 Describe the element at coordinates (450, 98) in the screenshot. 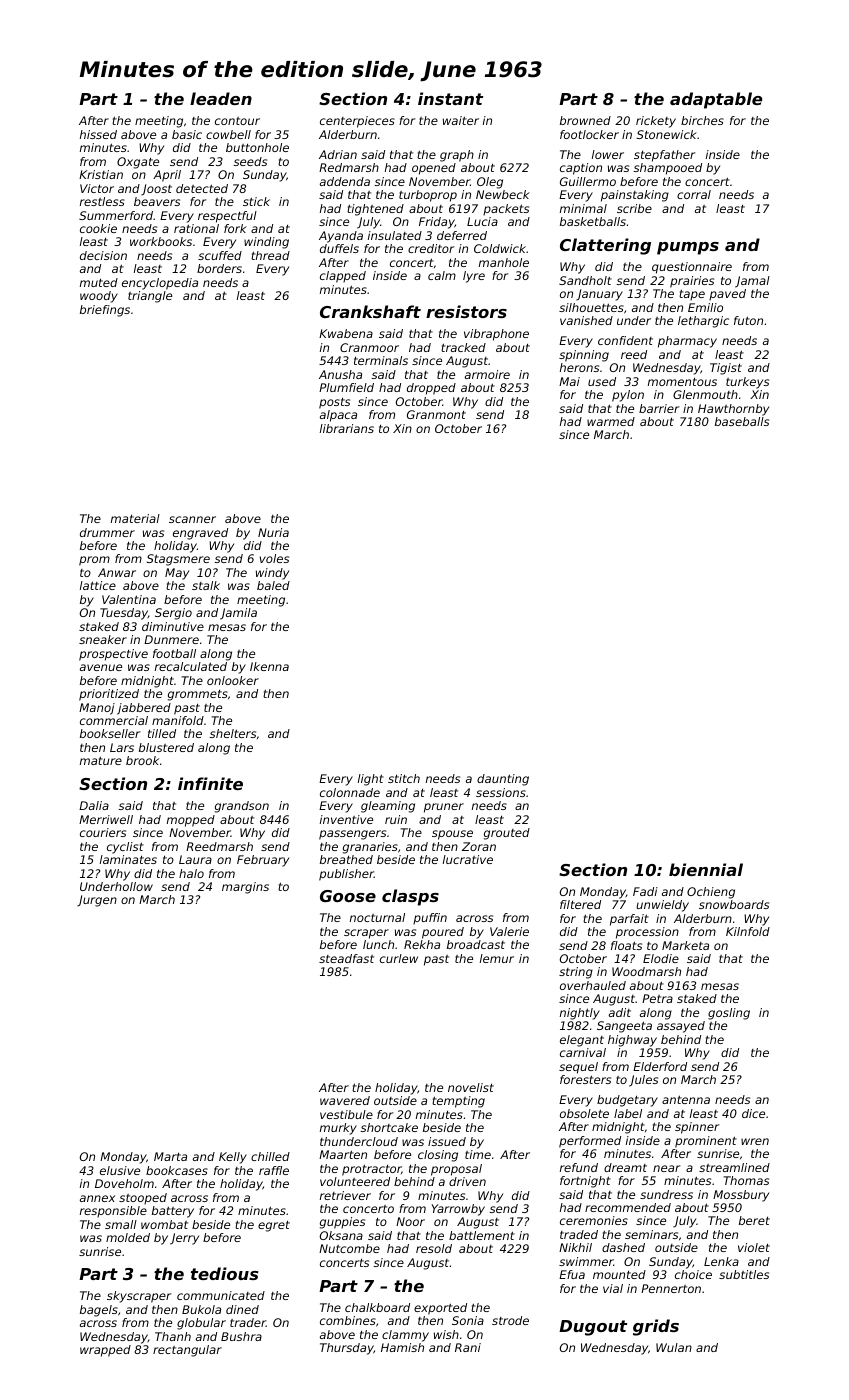

I see `instant` at that location.
